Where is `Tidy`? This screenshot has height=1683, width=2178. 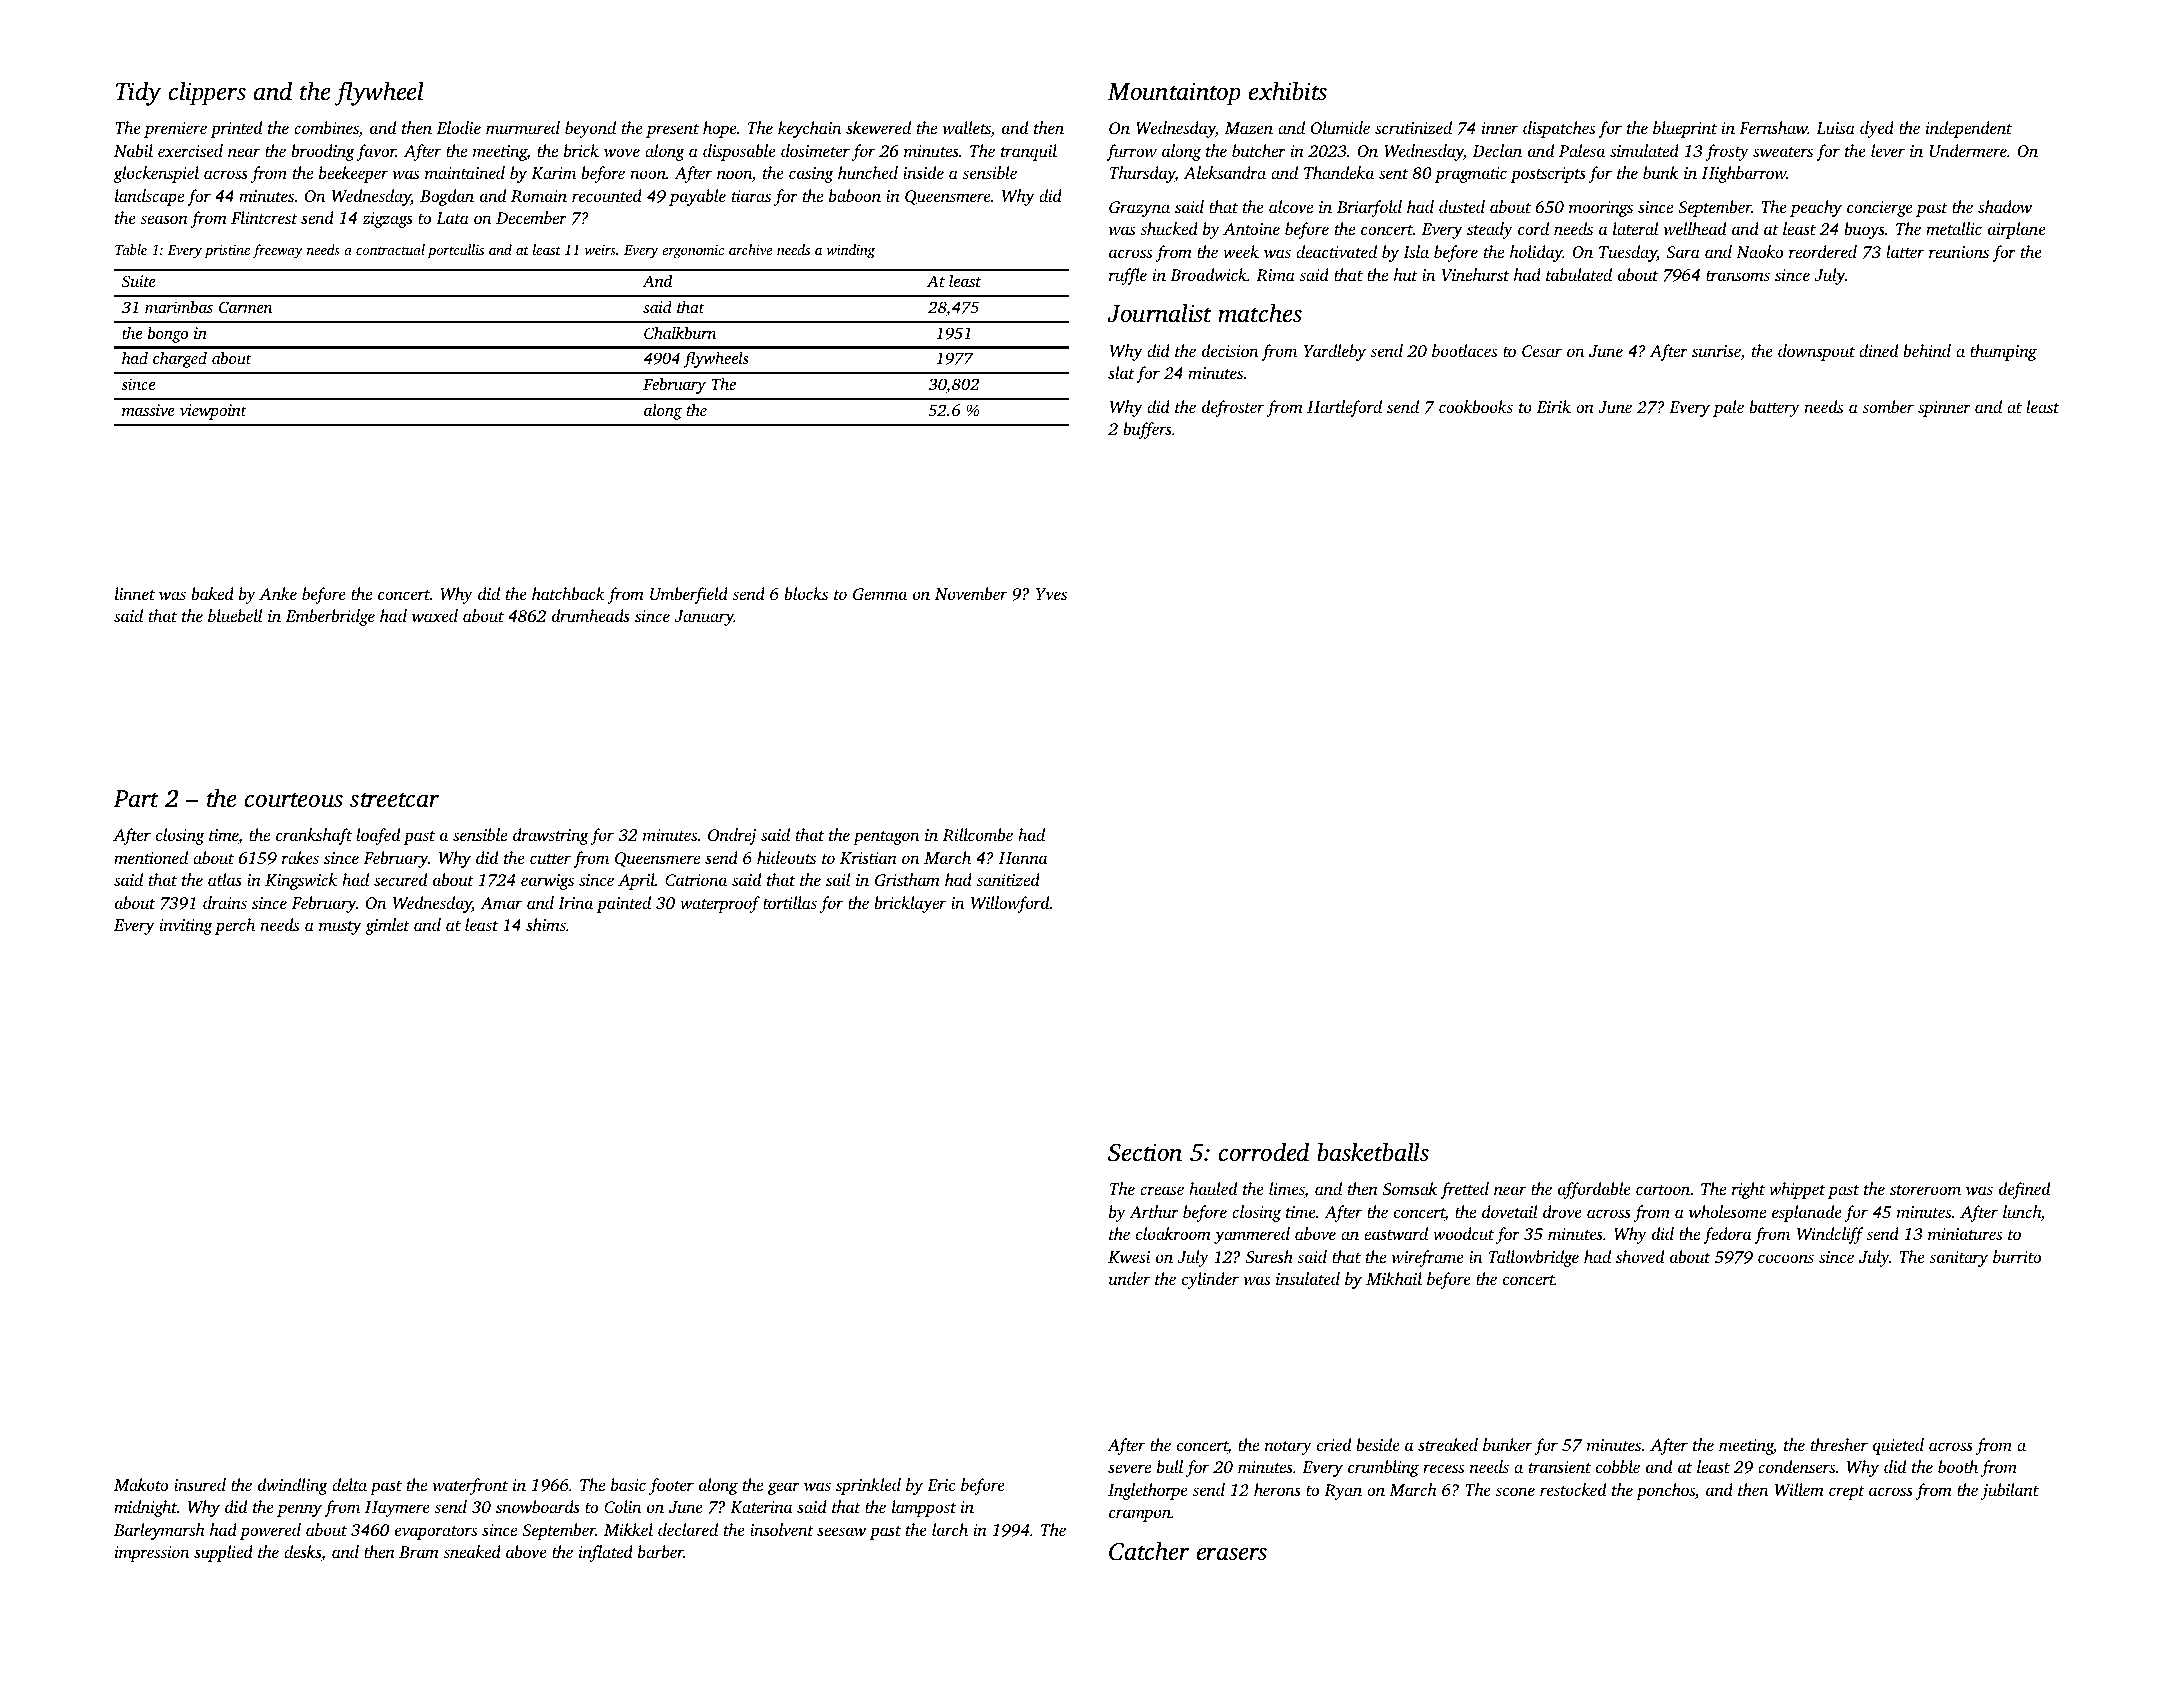
Tidy is located at coordinates (138, 93).
